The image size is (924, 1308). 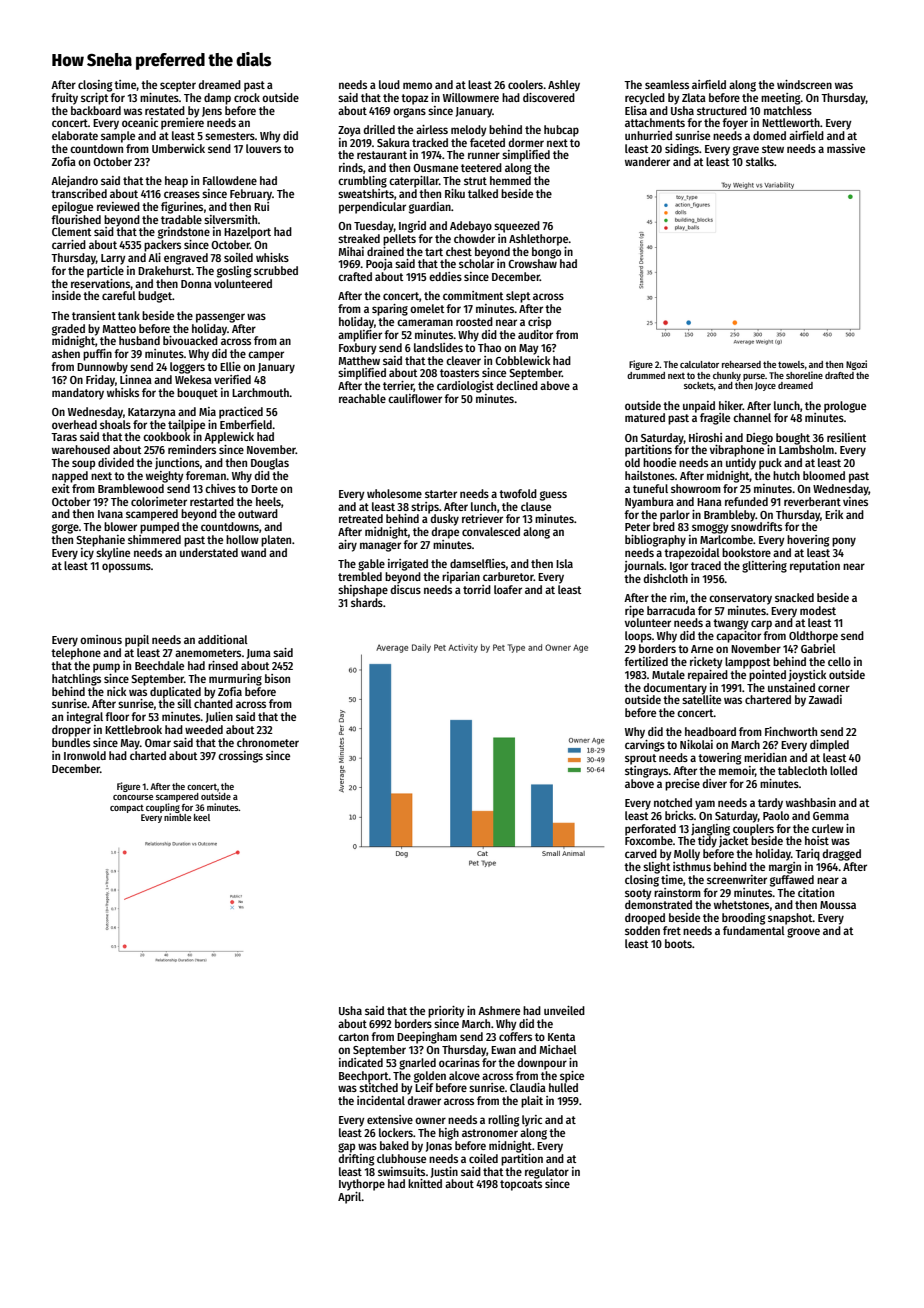 I want to click on compact, so click(x=127, y=809).
